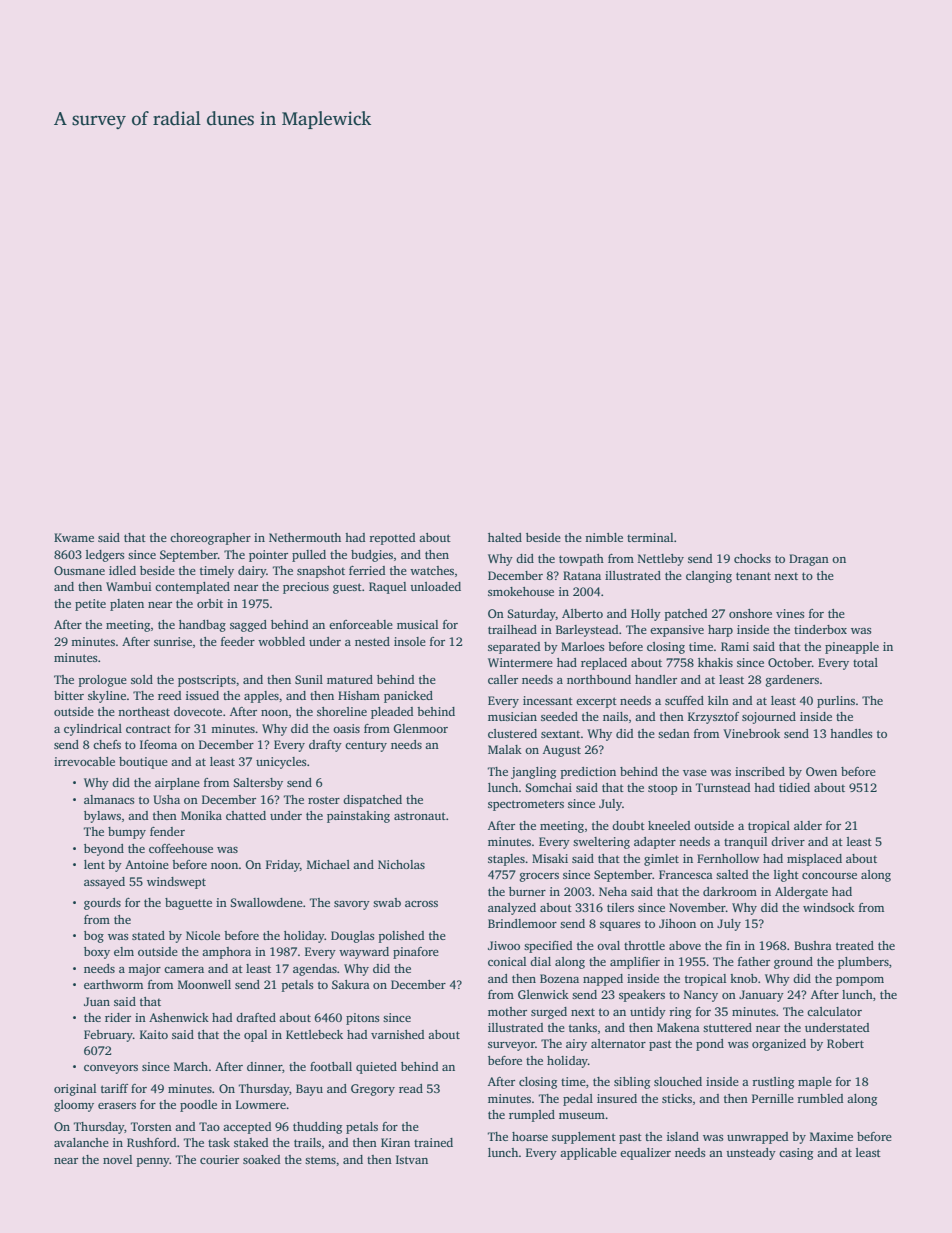 Image resolution: width=952 pixels, height=1233 pixels. Describe the element at coordinates (94, 864) in the screenshot. I see `lent` at that location.
